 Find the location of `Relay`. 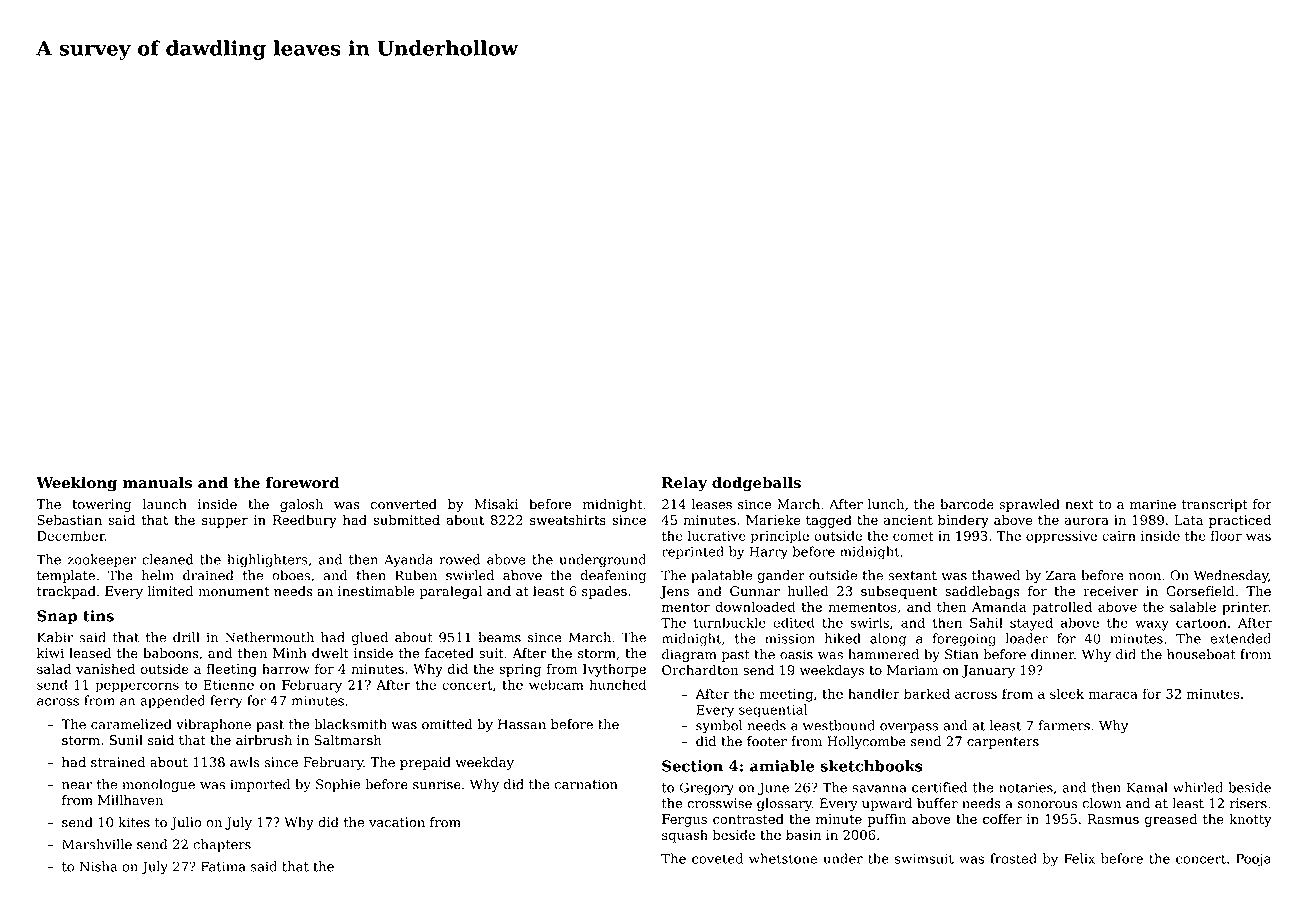

Relay is located at coordinates (684, 484).
